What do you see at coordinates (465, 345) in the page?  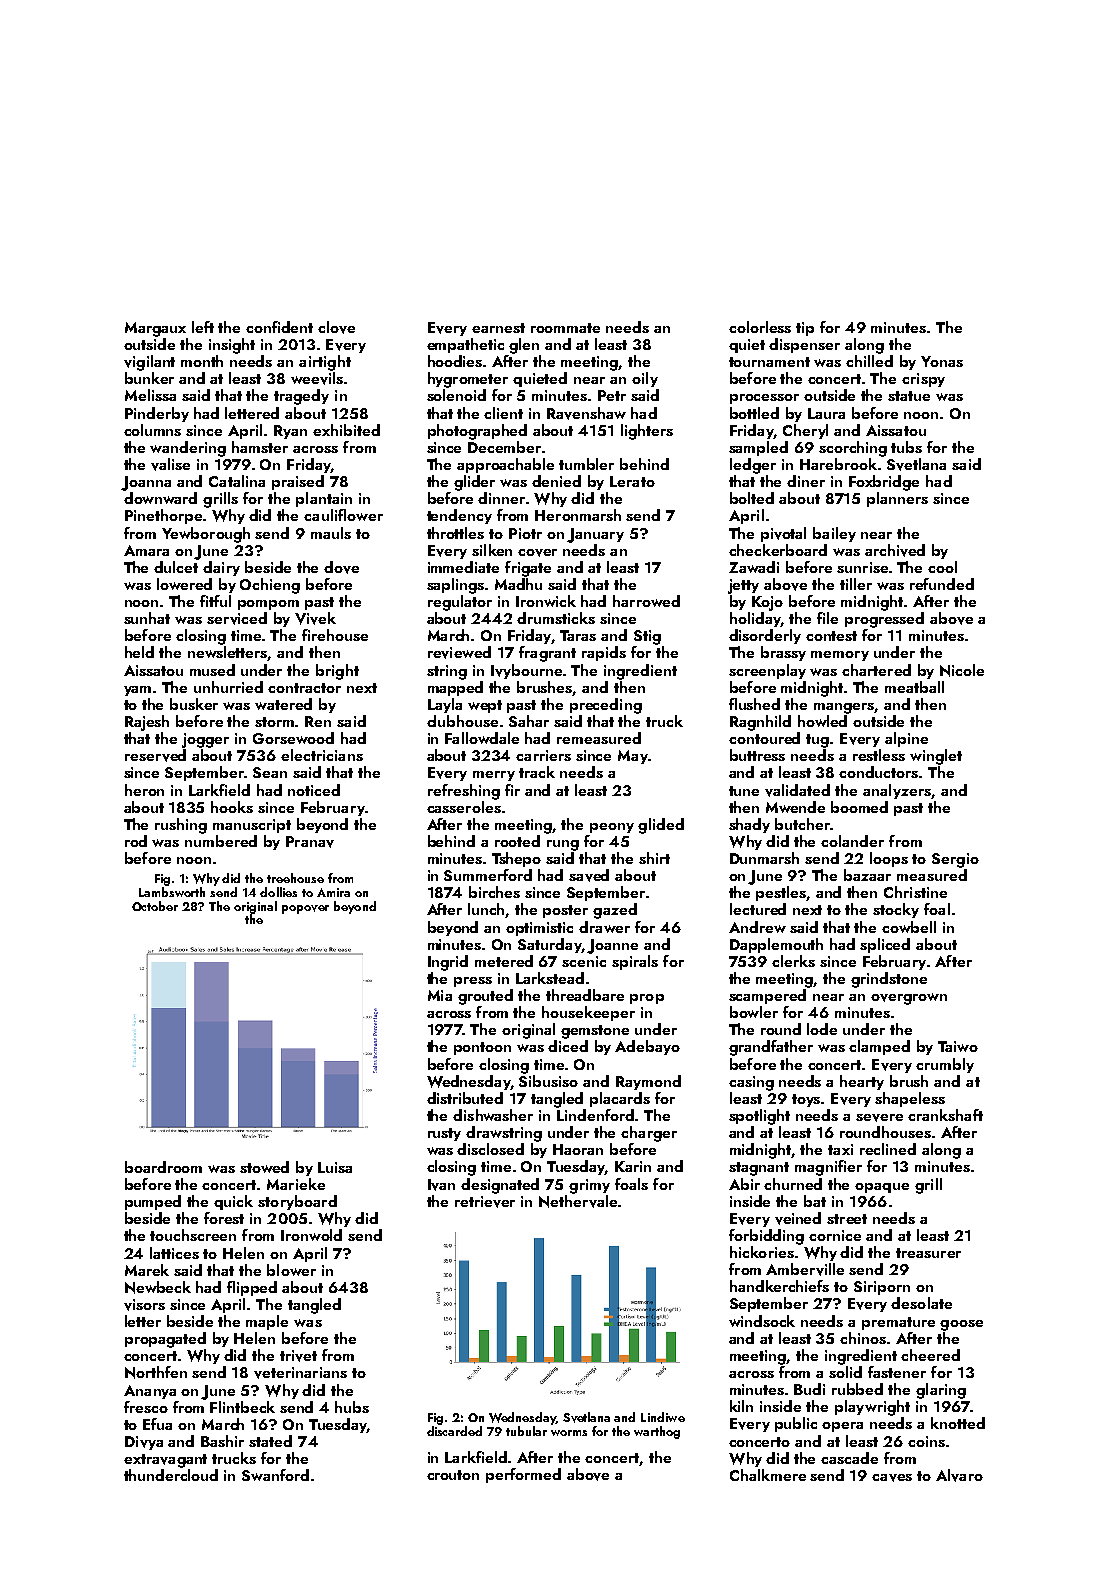 I see `empathetic` at bounding box center [465, 345].
